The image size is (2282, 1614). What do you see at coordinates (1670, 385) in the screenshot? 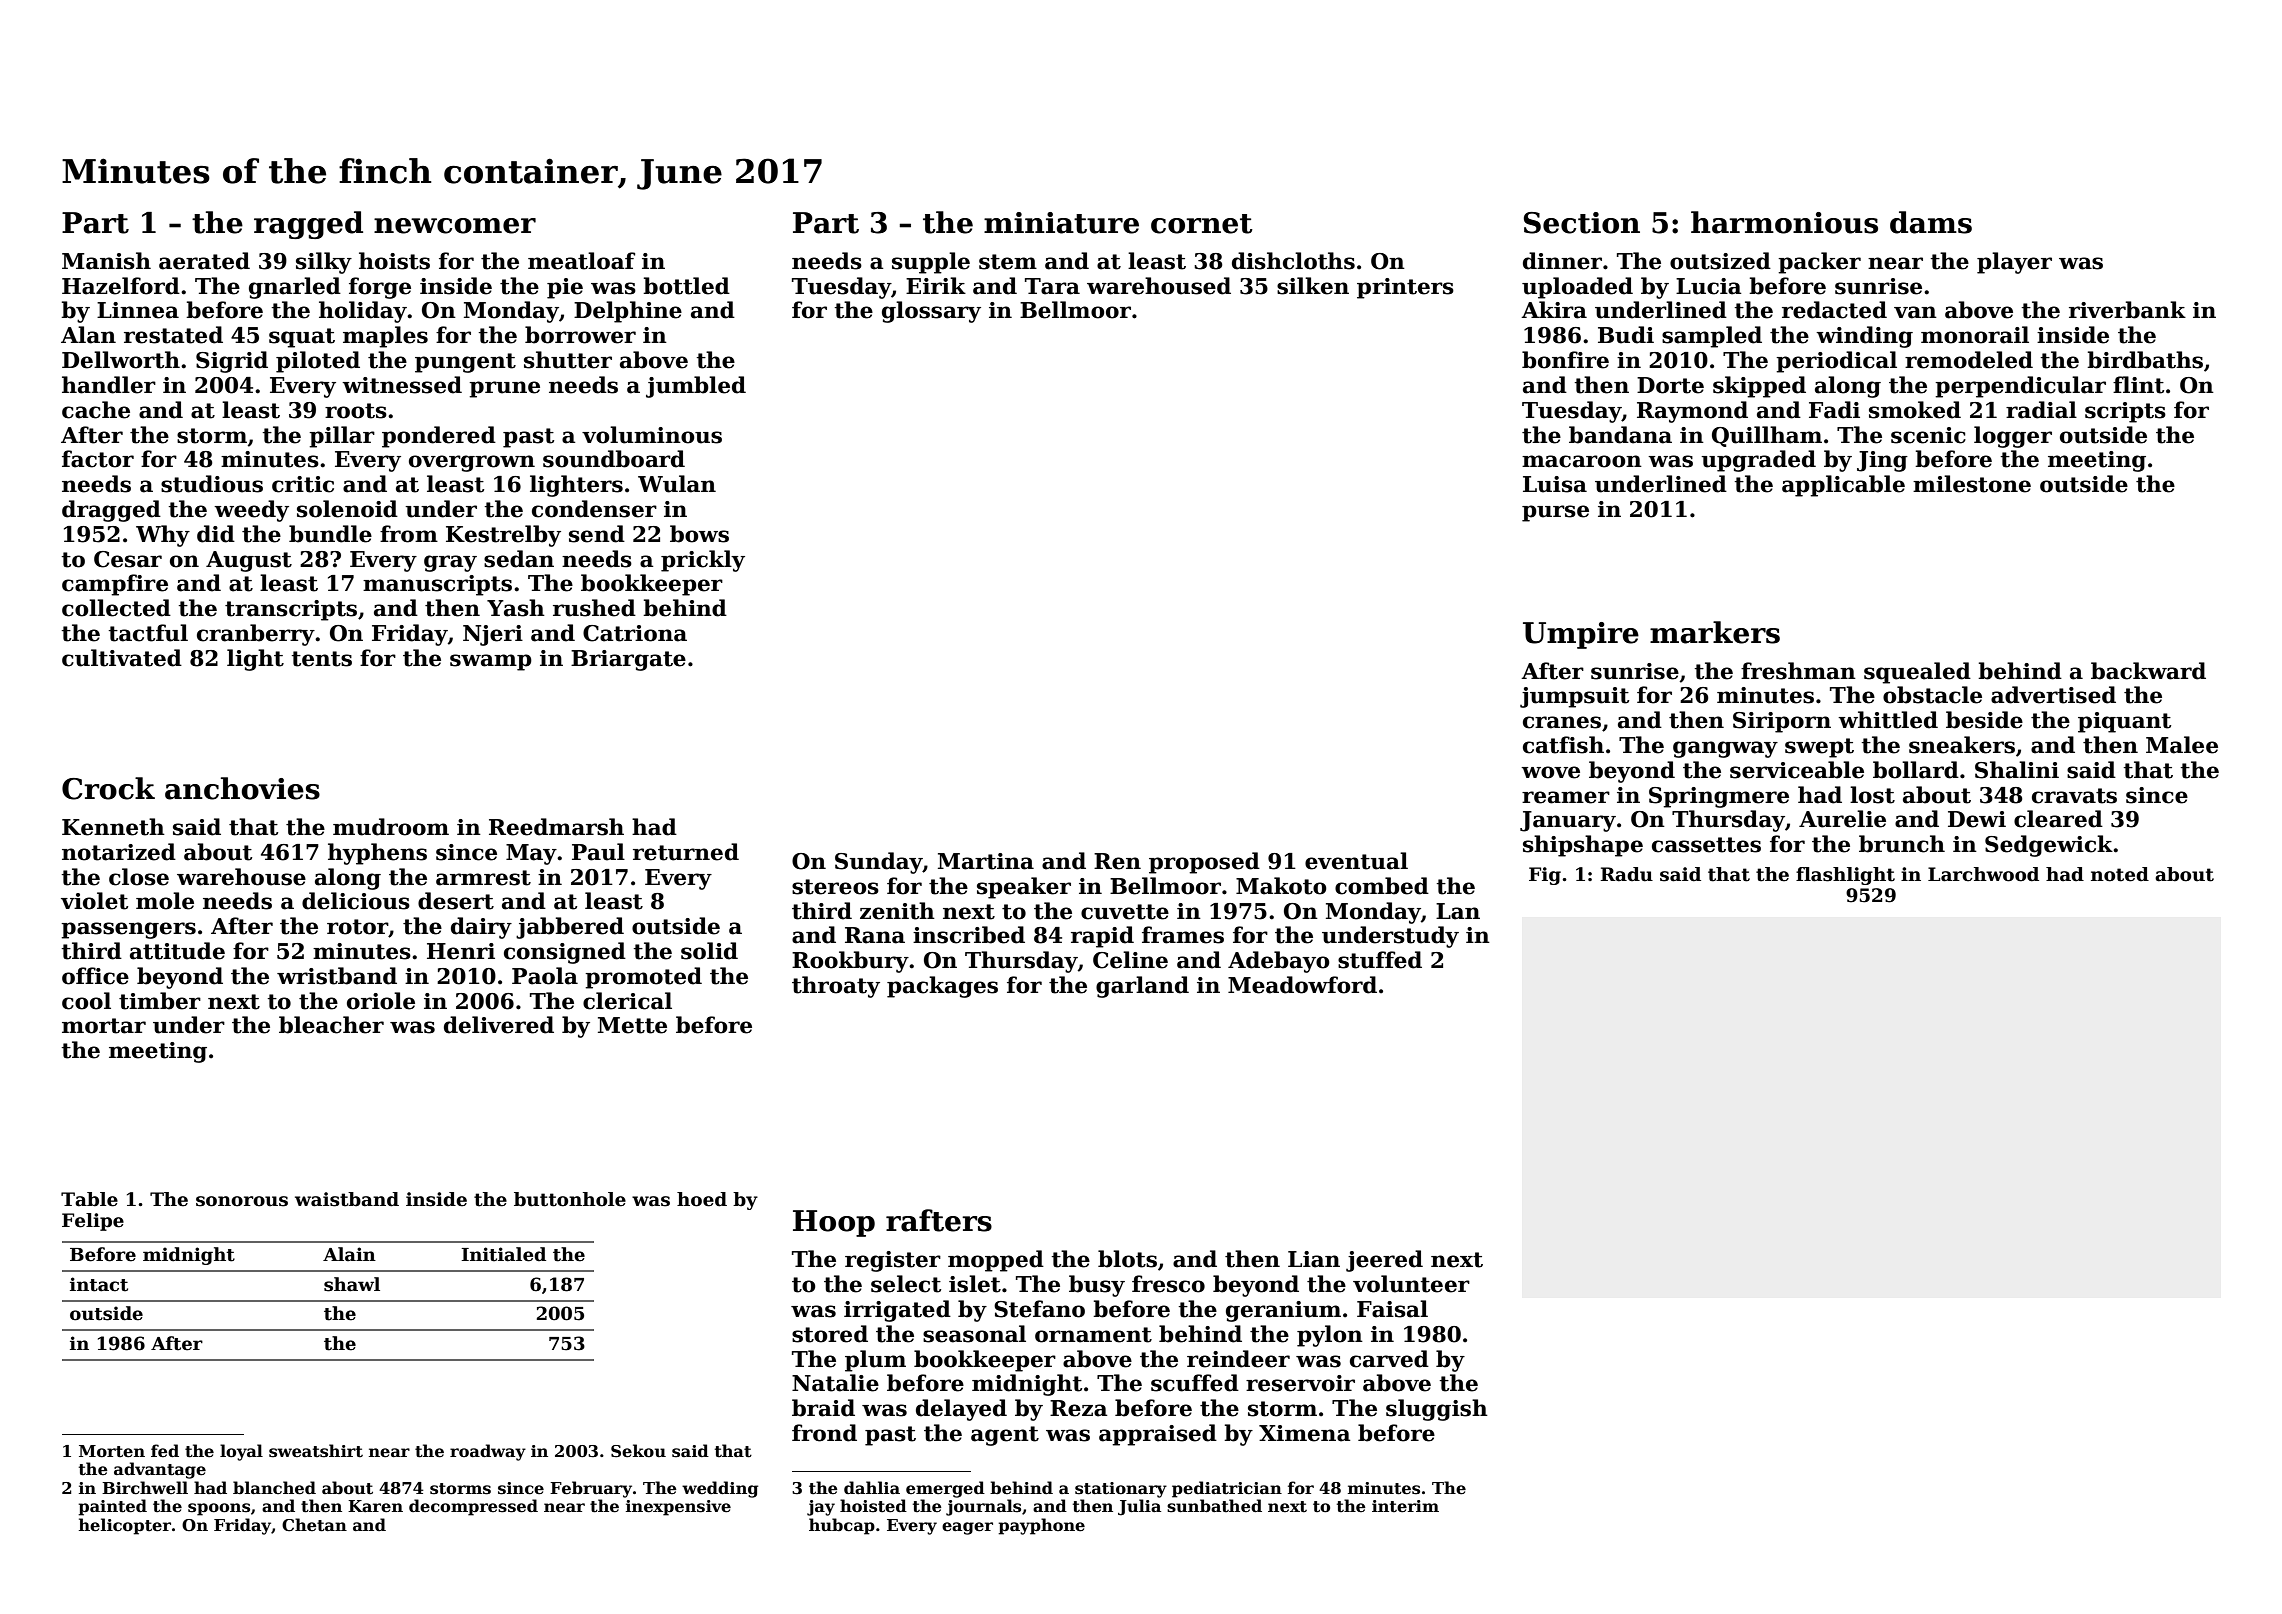
I see `Dorte` at bounding box center [1670, 385].
